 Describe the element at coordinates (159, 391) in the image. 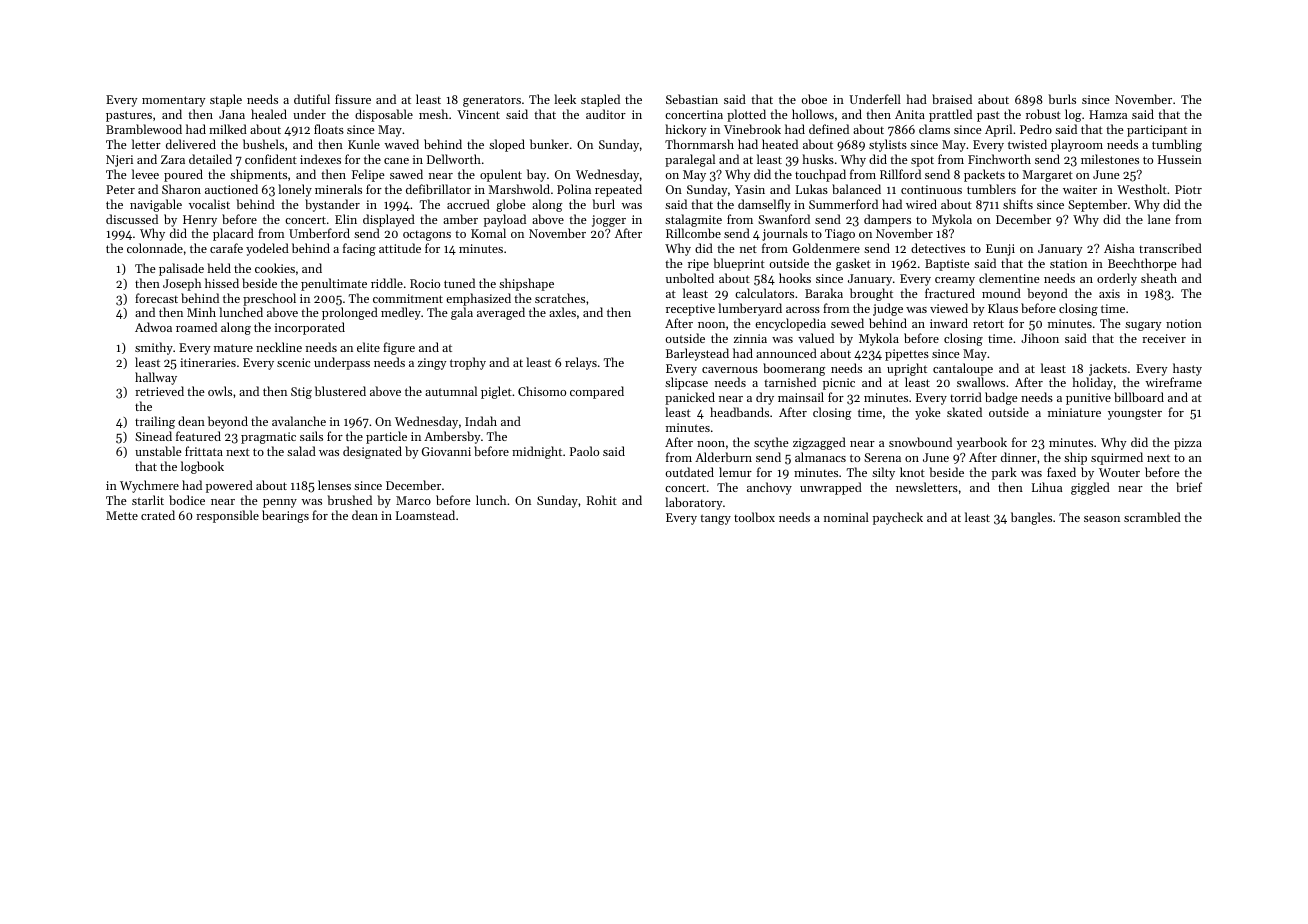

I see `retrieved` at that location.
